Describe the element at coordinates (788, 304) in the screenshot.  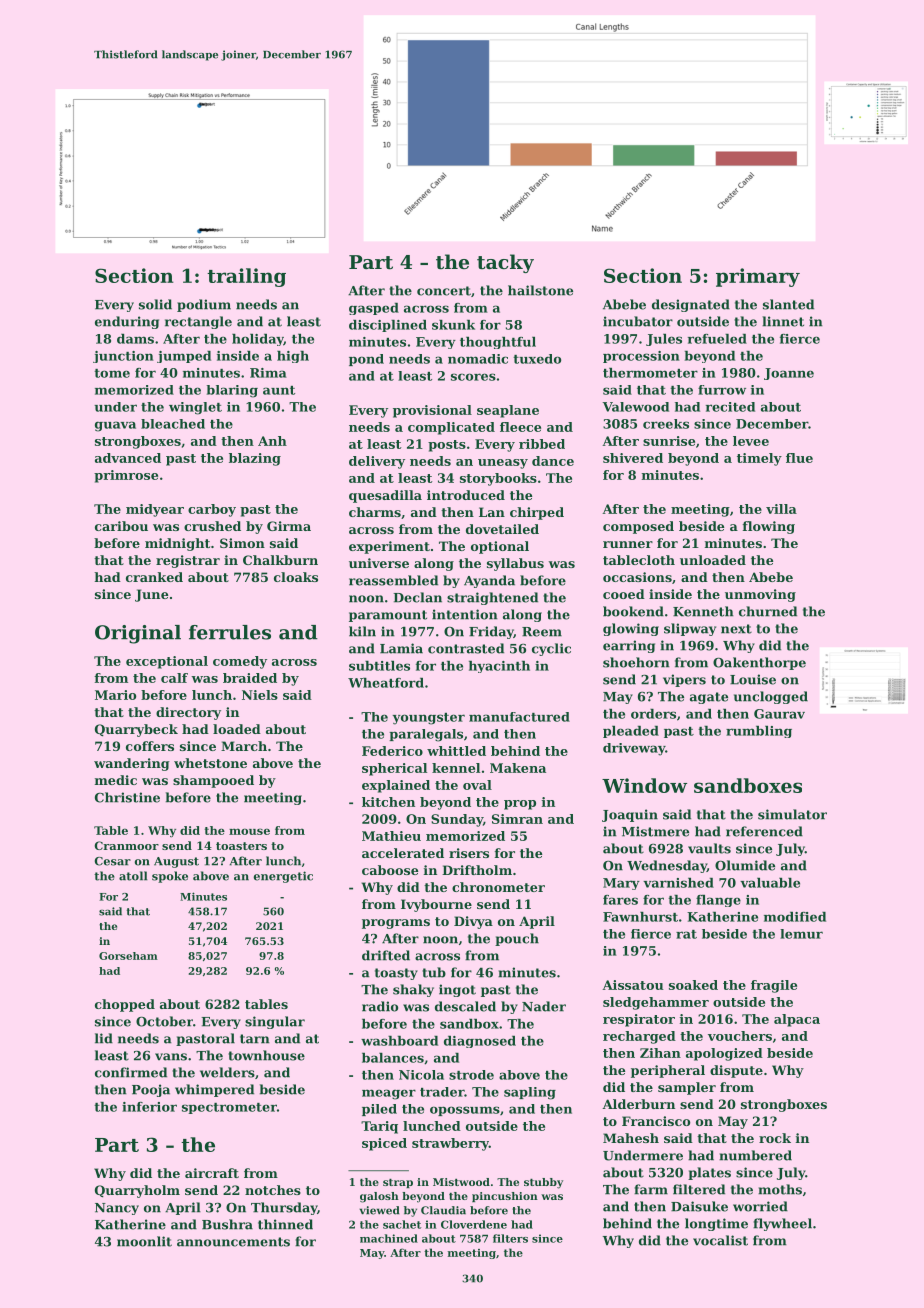
I see `slanted` at that location.
